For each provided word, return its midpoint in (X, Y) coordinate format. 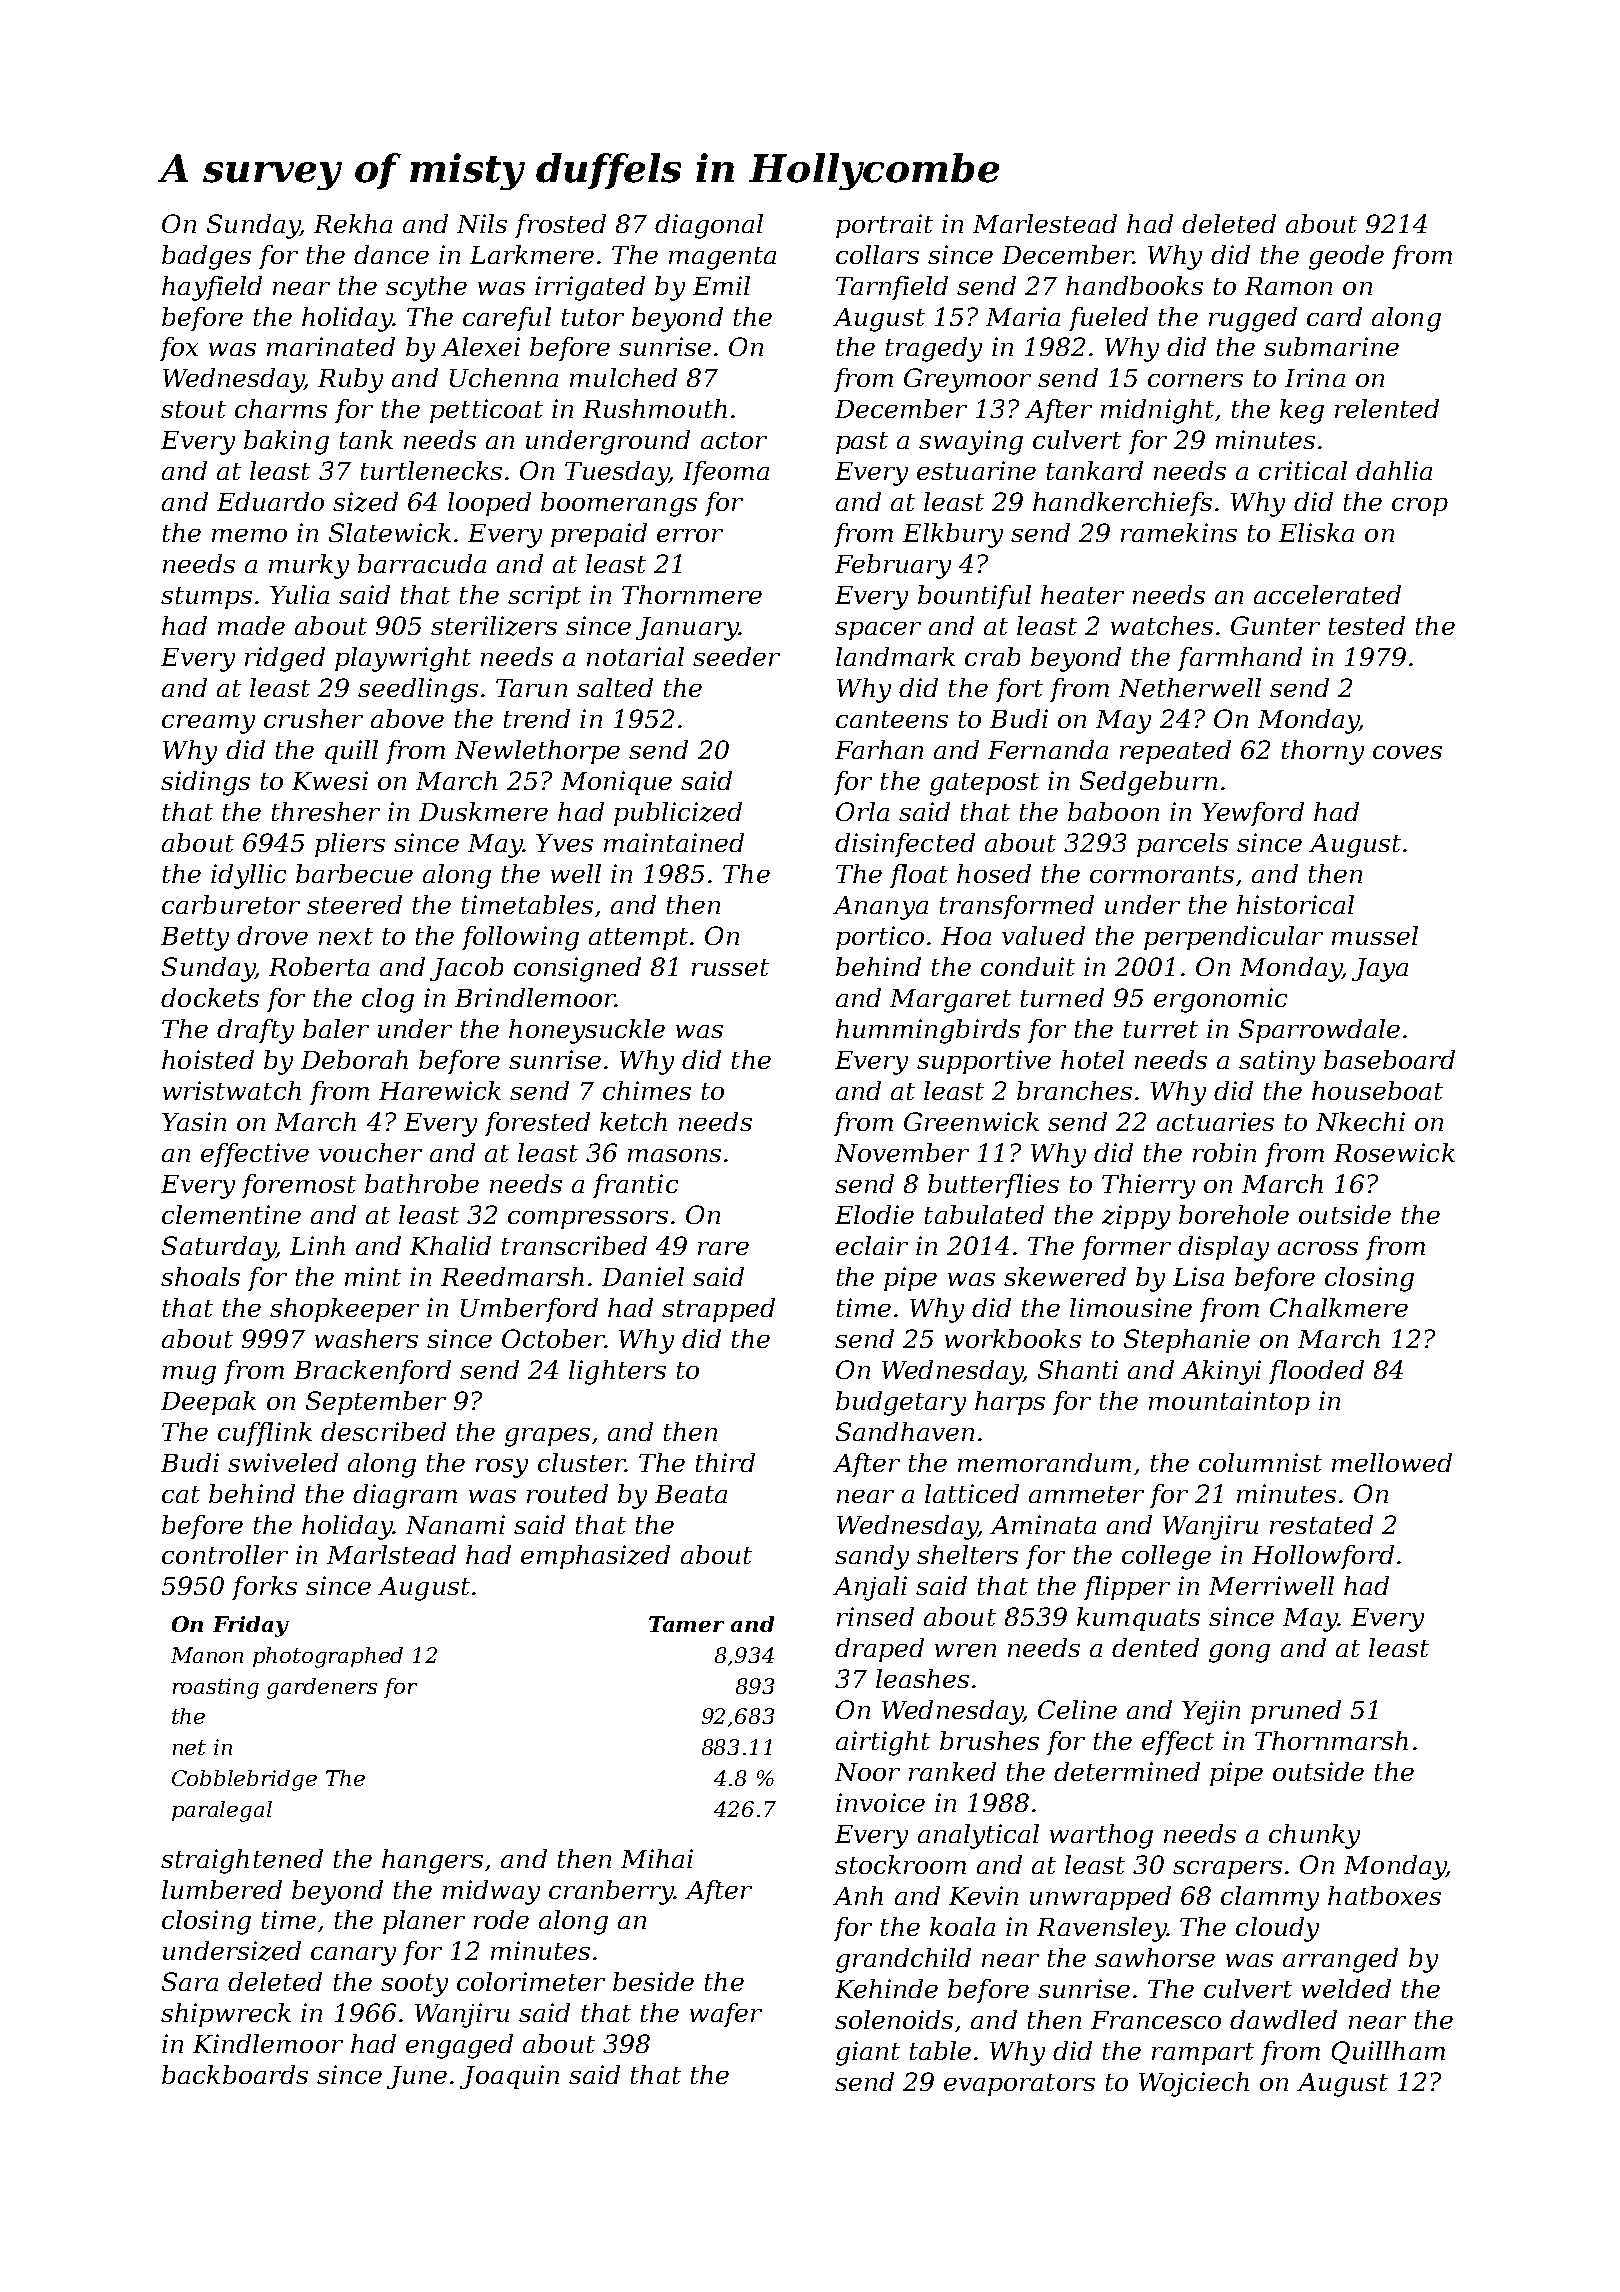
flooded (1316, 1372)
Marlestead (1045, 223)
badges (206, 257)
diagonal (709, 226)
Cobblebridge (244, 1780)
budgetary (901, 1403)
